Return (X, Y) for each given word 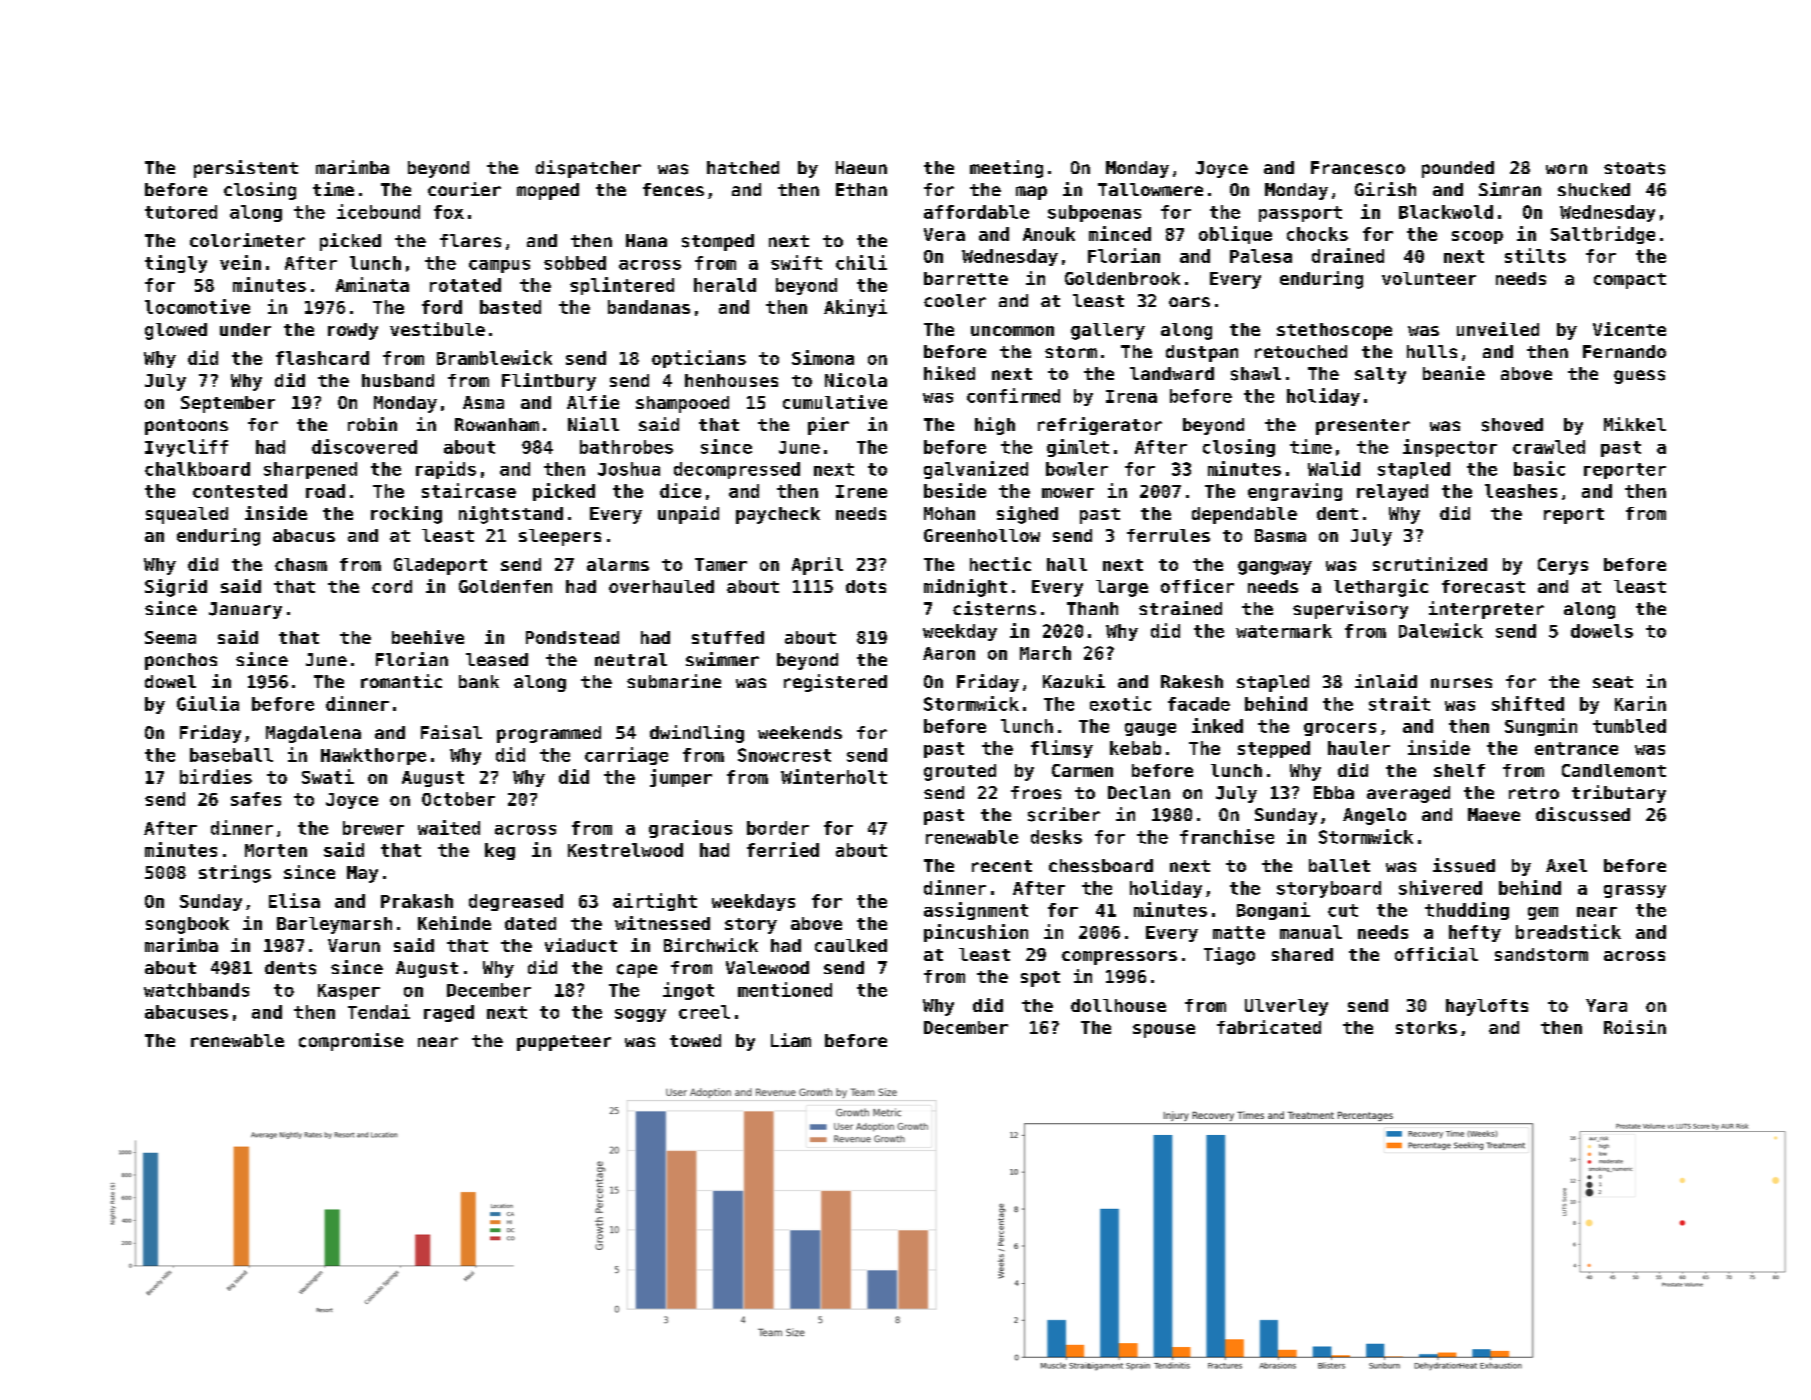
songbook (187, 925)
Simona (823, 357)
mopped (548, 191)
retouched (1301, 351)
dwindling (697, 734)
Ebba (1334, 792)
